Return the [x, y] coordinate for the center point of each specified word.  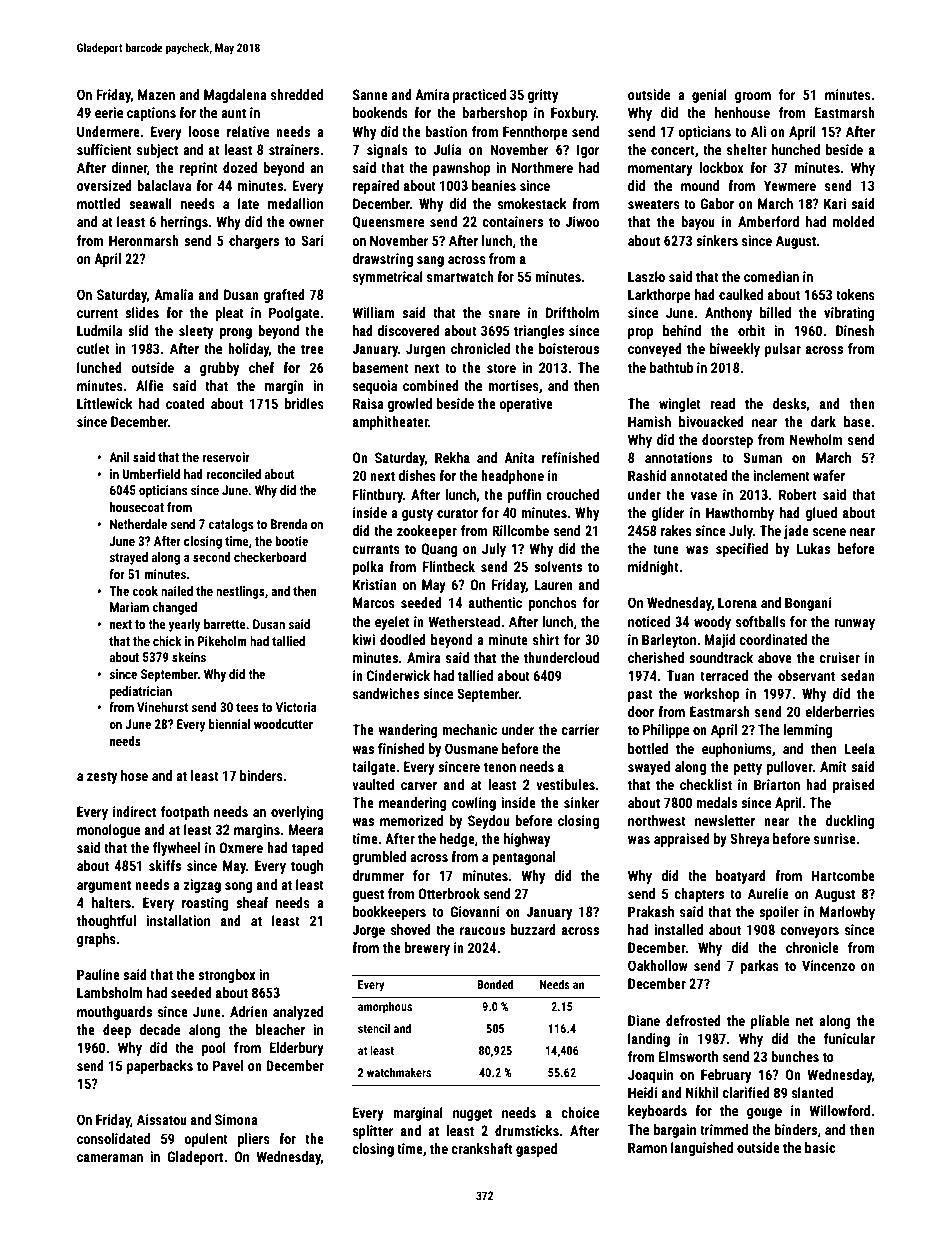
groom [753, 97]
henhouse [742, 112]
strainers [294, 149]
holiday [248, 350]
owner [306, 223]
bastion [446, 131]
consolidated [113, 1138]
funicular [849, 1038]
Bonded [495, 984]
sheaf [252, 902]
